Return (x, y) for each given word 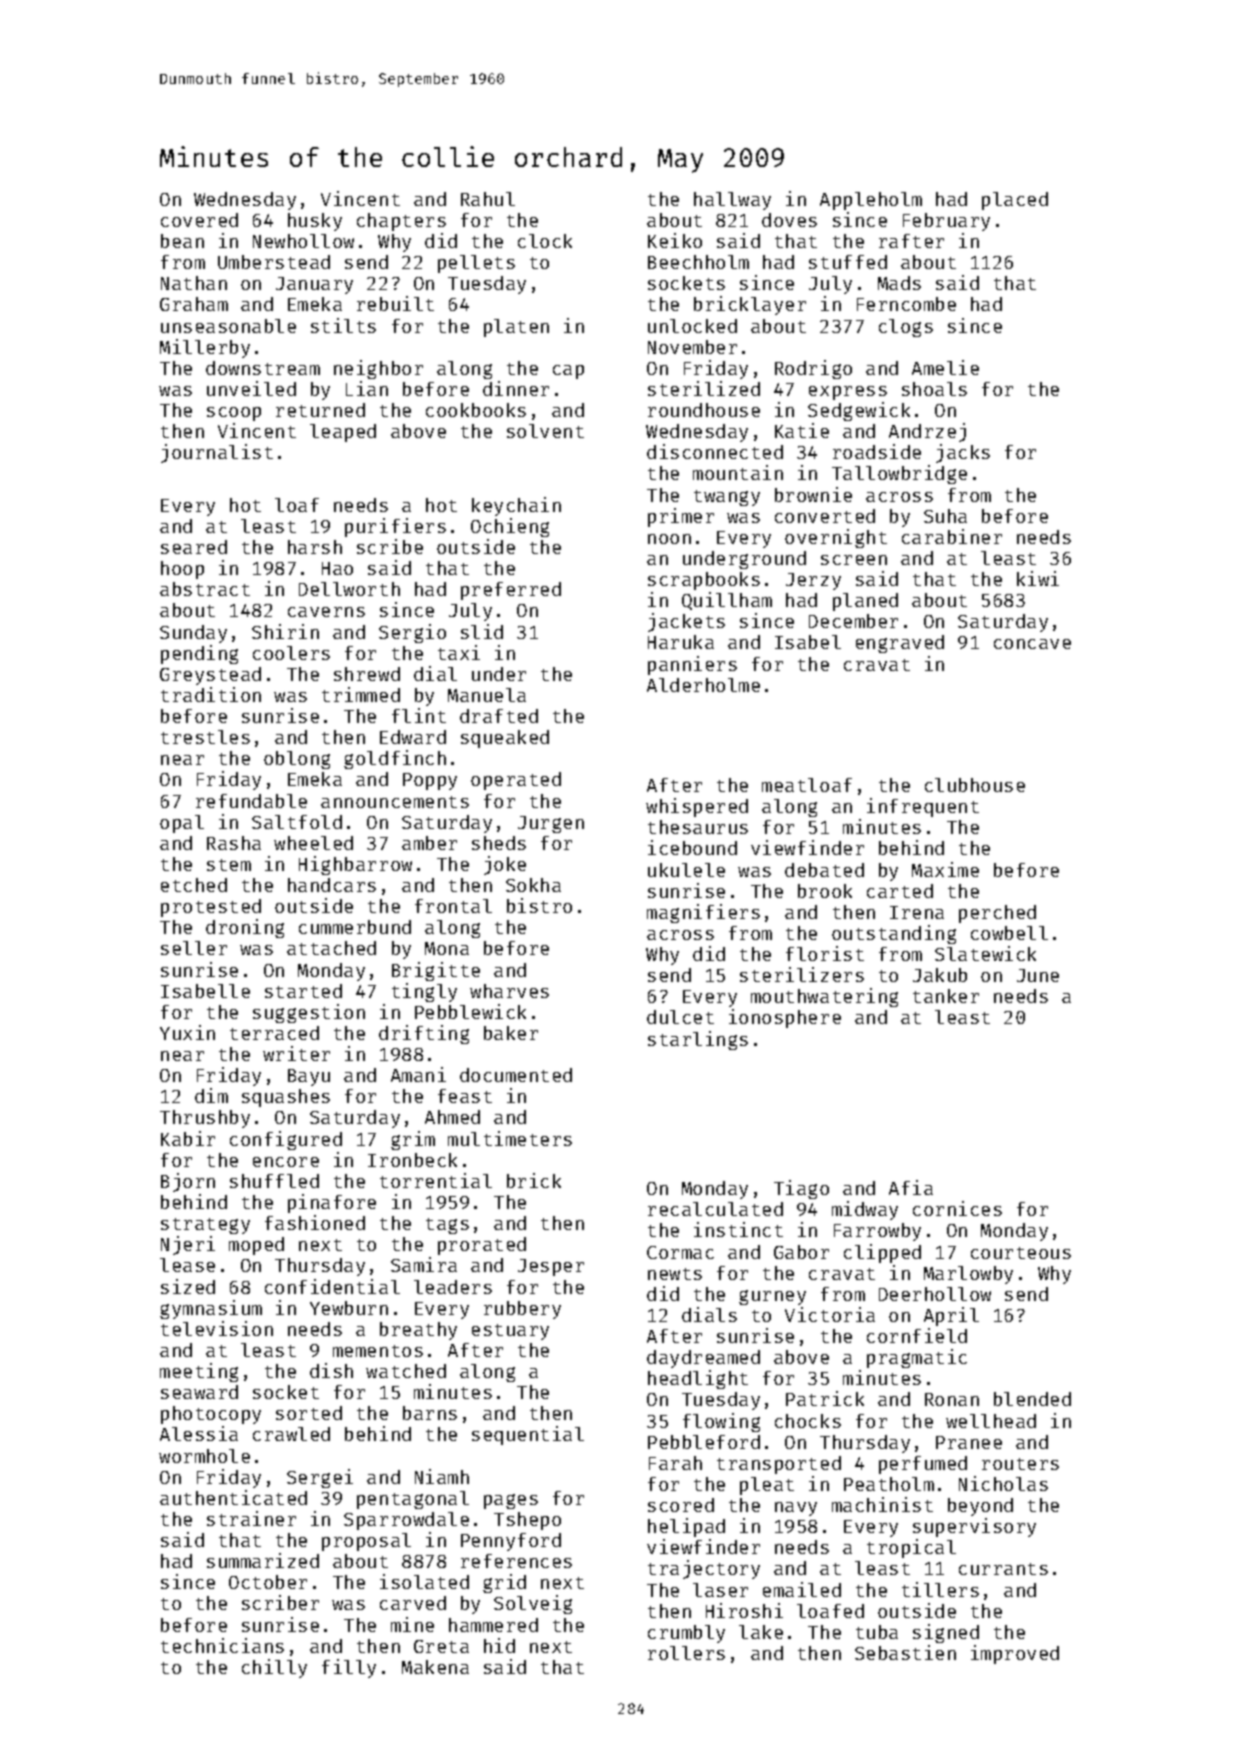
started (303, 991)
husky (315, 222)
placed (1015, 201)
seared (194, 547)
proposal (366, 1542)
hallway (732, 201)
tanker (946, 996)
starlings (698, 1040)
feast (465, 1096)
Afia (911, 1187)
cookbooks (476, 410)
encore (286, 1162)
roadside (877, 451)
